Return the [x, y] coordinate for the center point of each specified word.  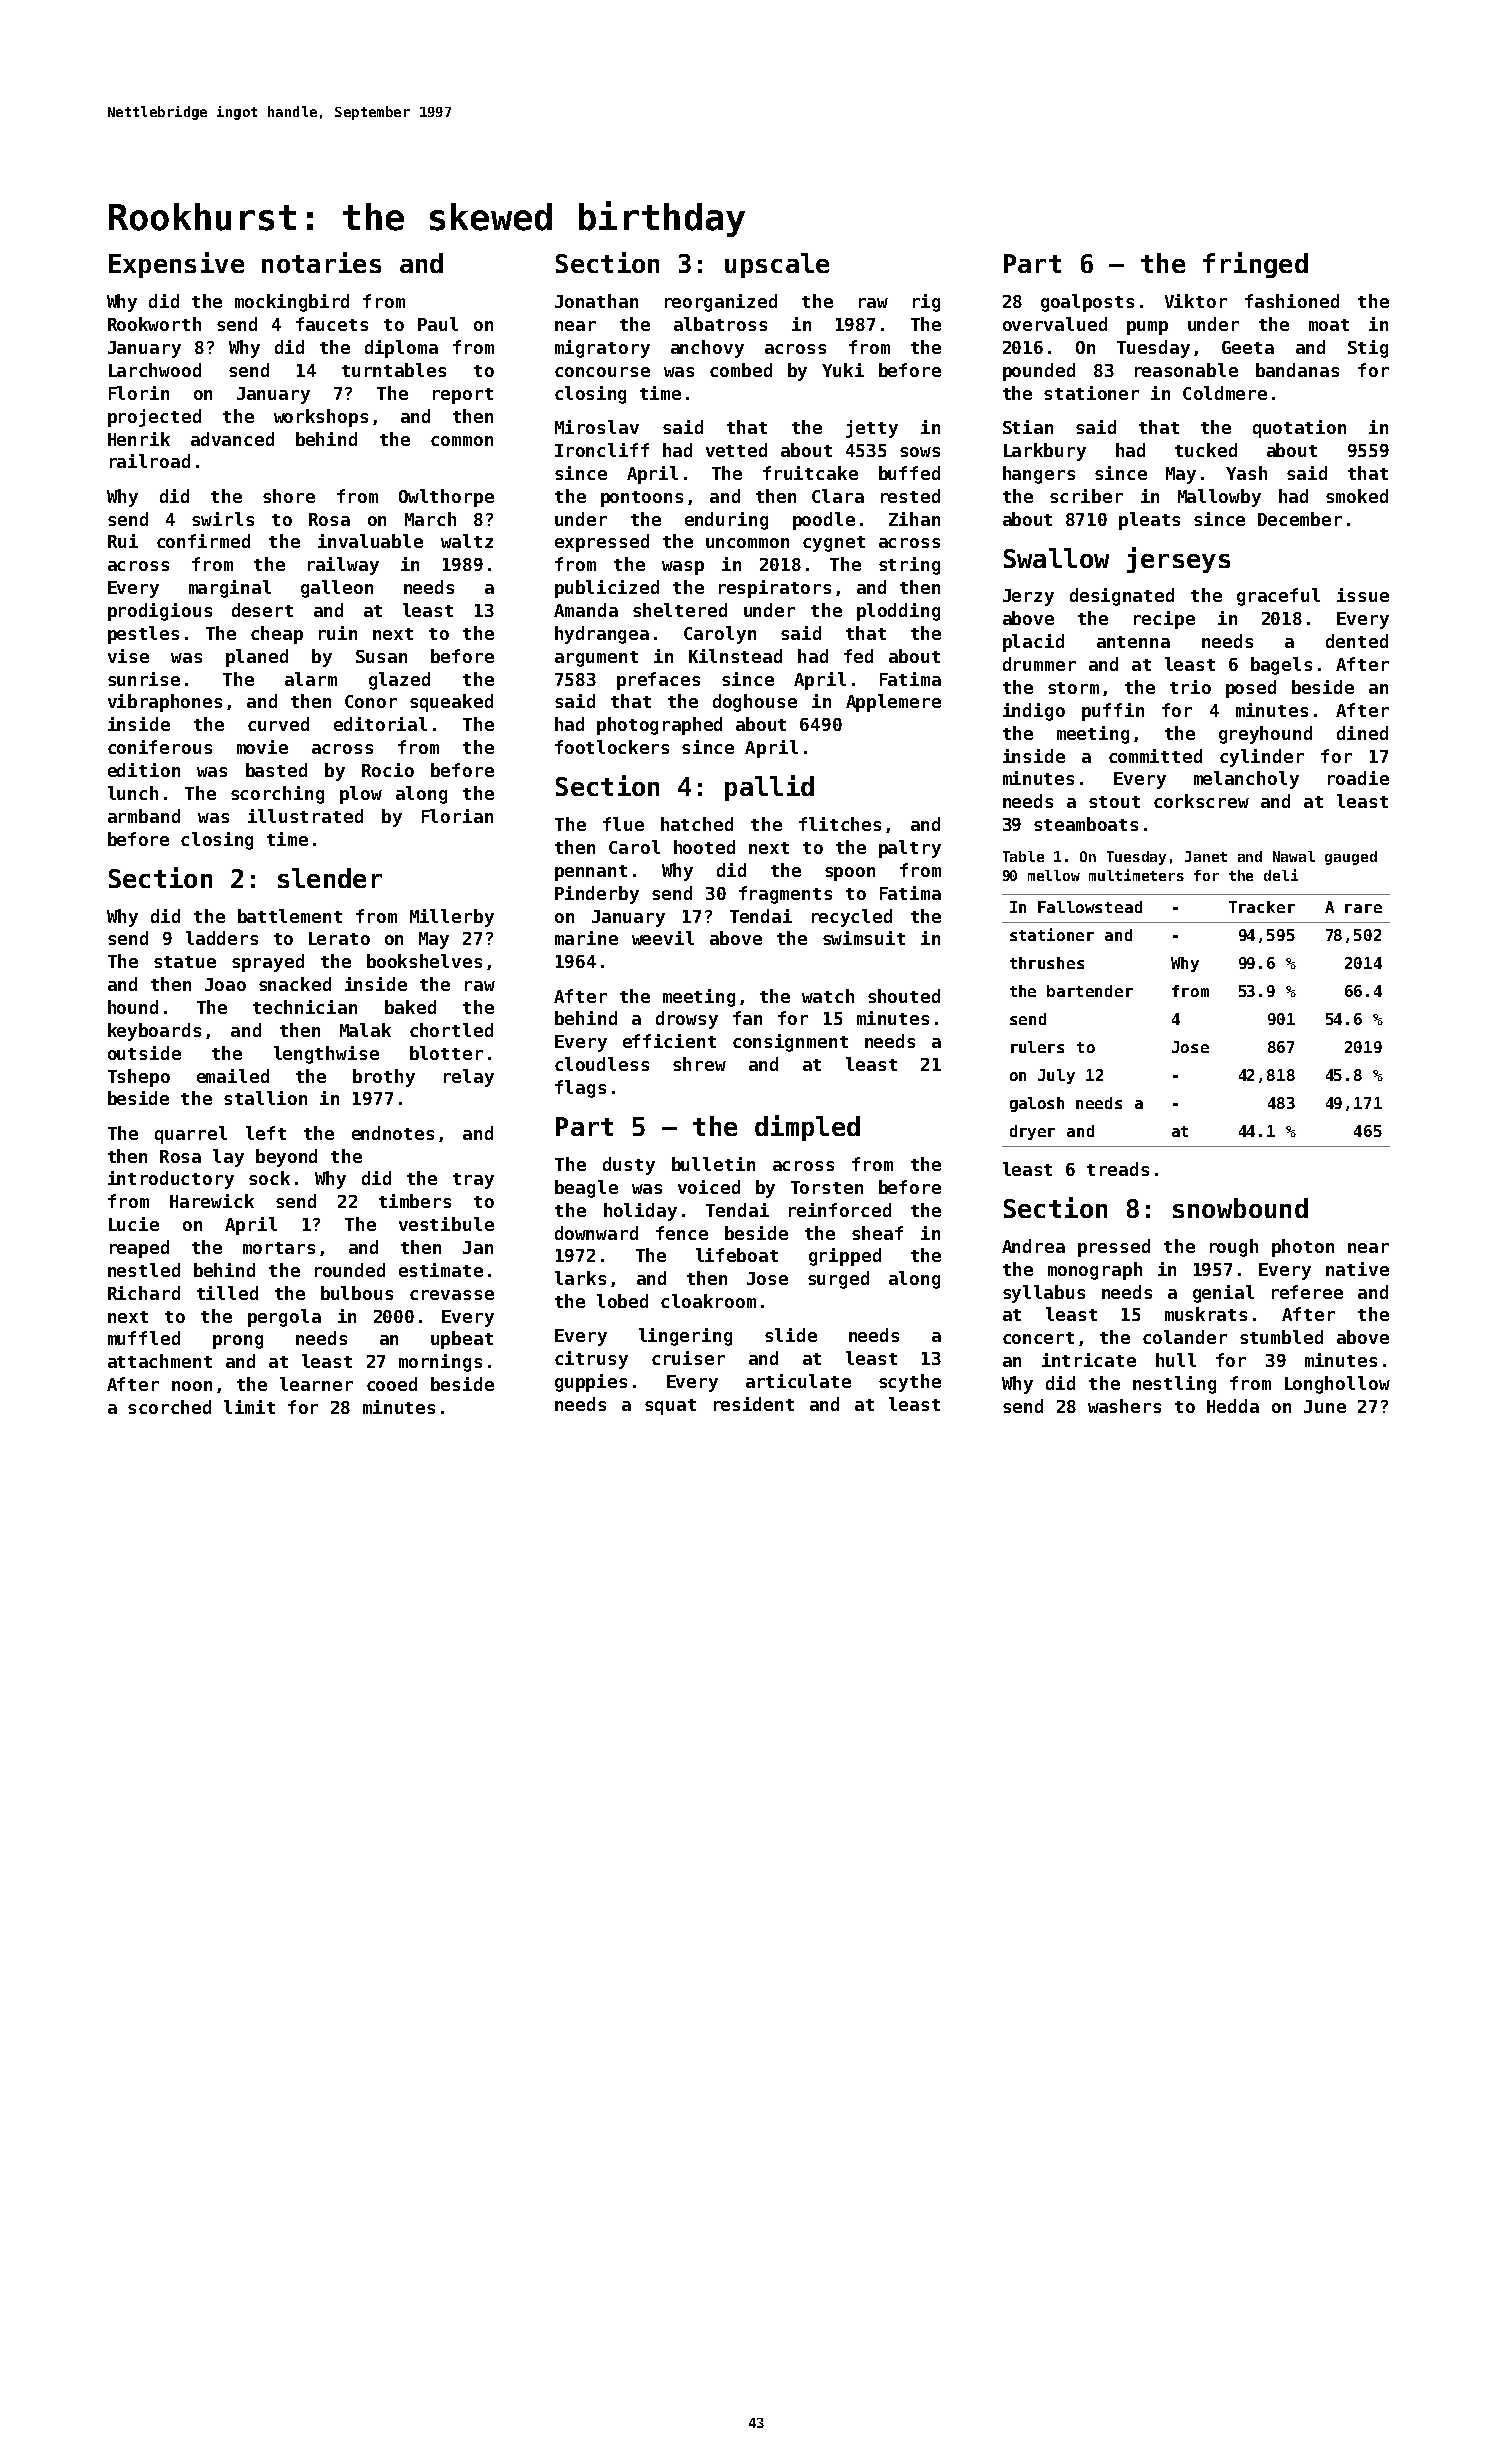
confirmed [203, 541]
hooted [704, 847]
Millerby [452, 918]
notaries [321, 262]
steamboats [1086, 824]
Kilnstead [735, 656]
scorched [169, 1407]
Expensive [176, 265]
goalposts [1087, 303]
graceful [1278, 597]
